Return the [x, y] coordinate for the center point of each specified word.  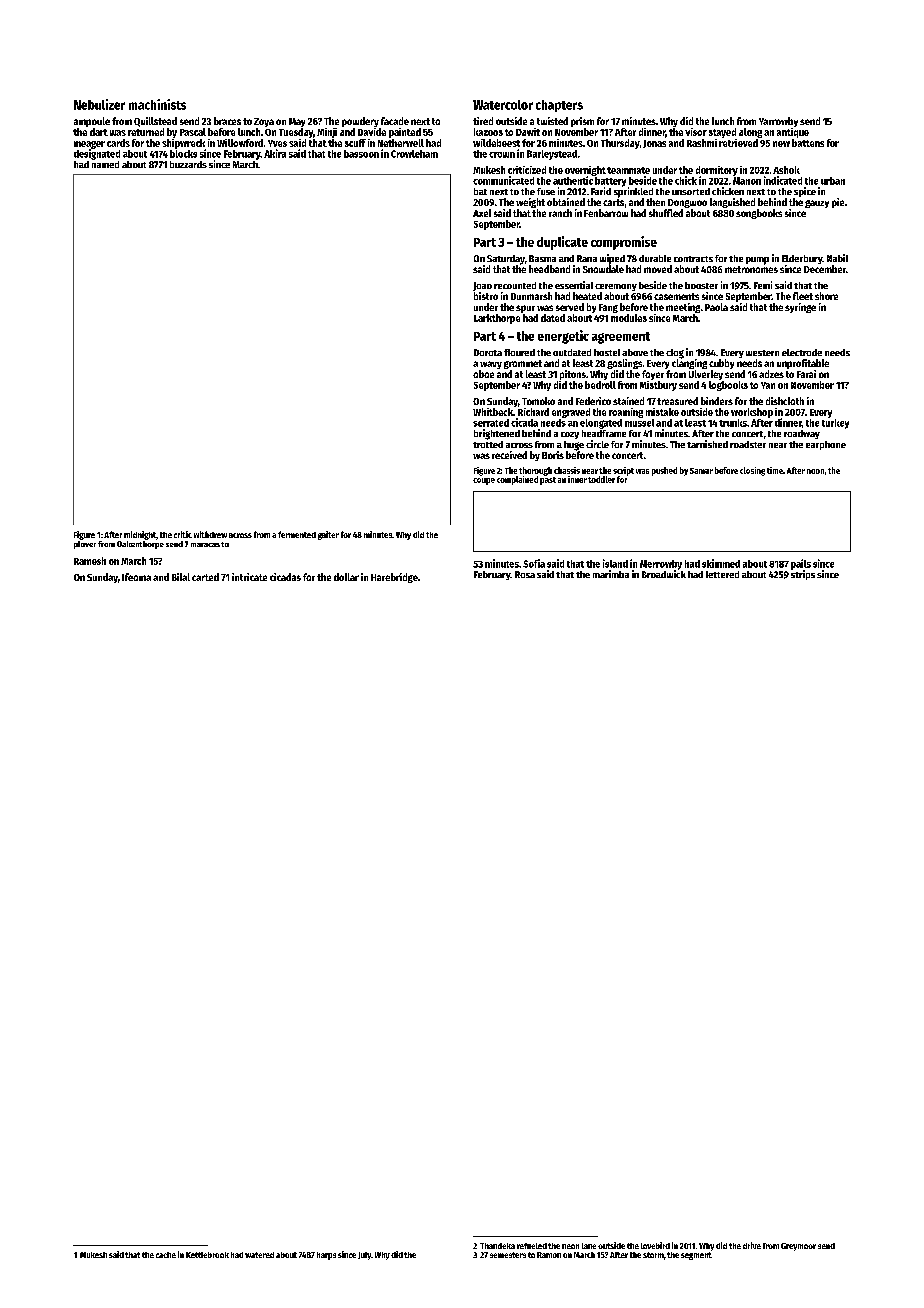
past [548, 481]
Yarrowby [778, 122]
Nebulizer [99, 104]
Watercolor [503, 105]
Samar [701, 471]
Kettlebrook [207, 1255]
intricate [249, 577]
